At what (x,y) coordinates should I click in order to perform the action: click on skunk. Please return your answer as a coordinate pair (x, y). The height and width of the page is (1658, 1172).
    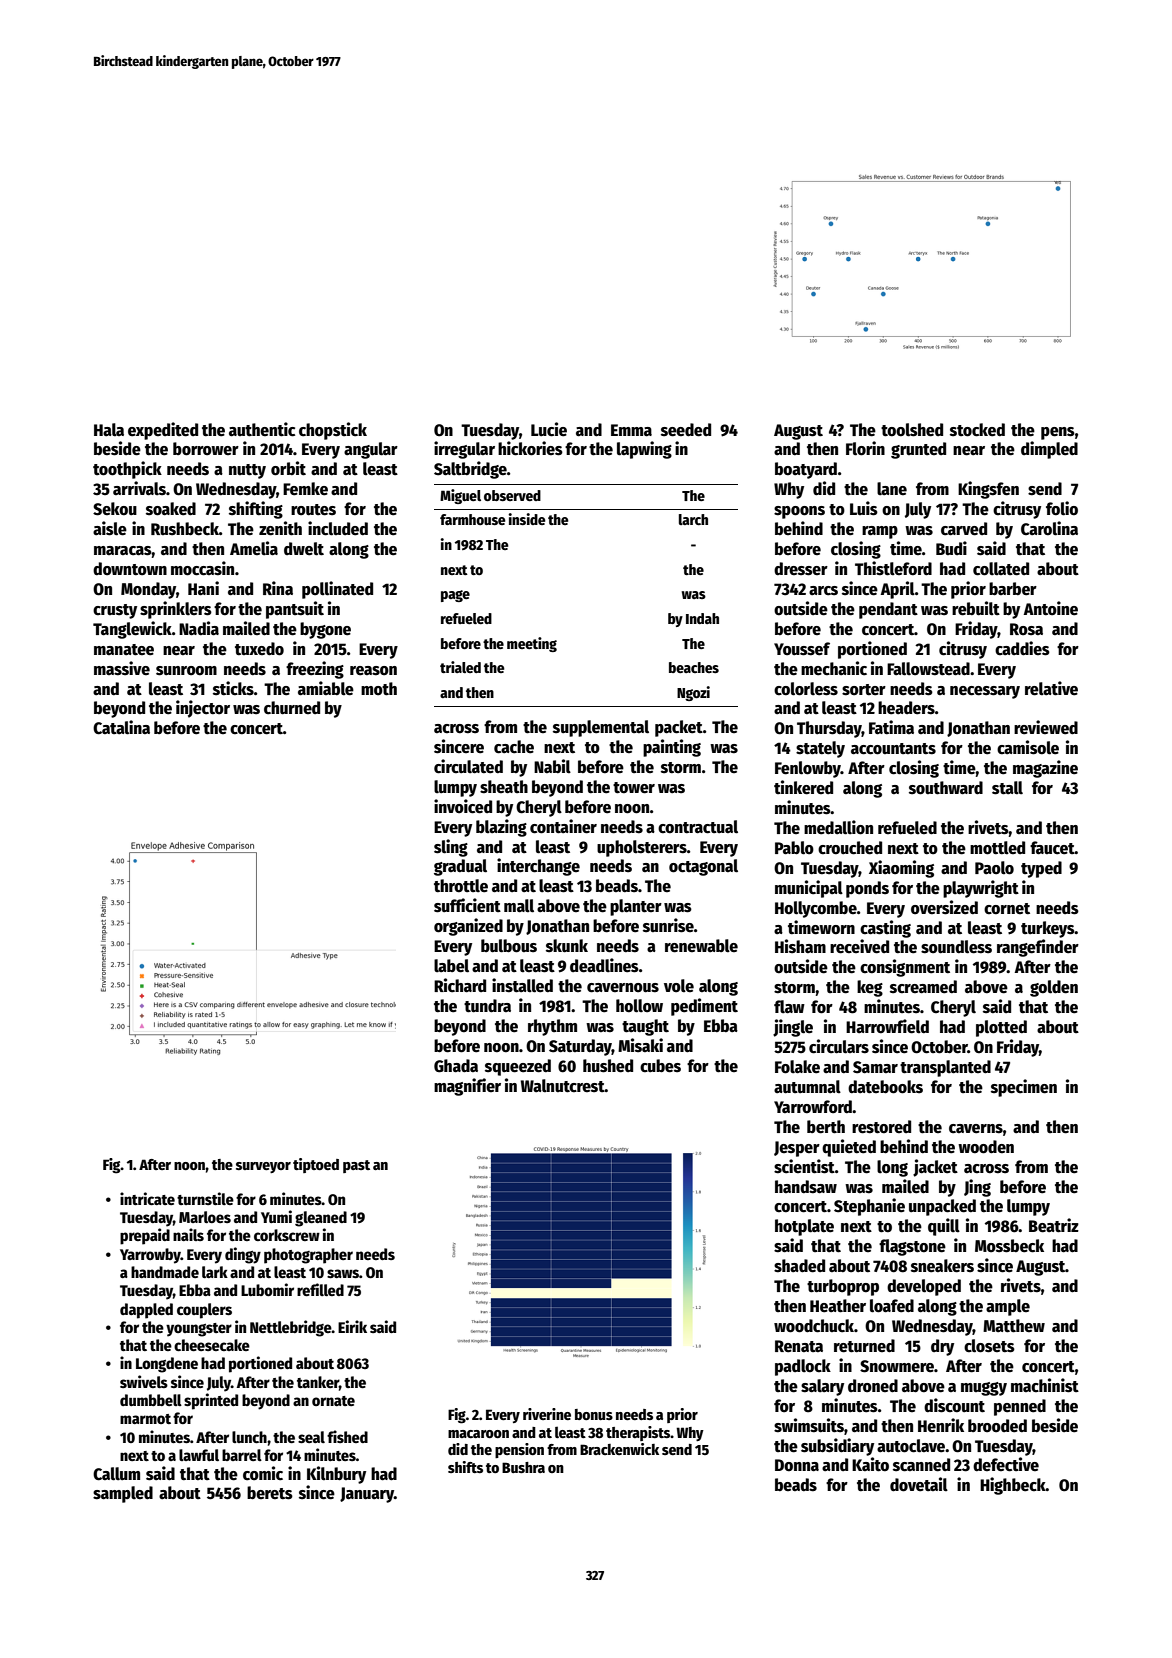
    Looking at the image, I should click on (567, 946).
